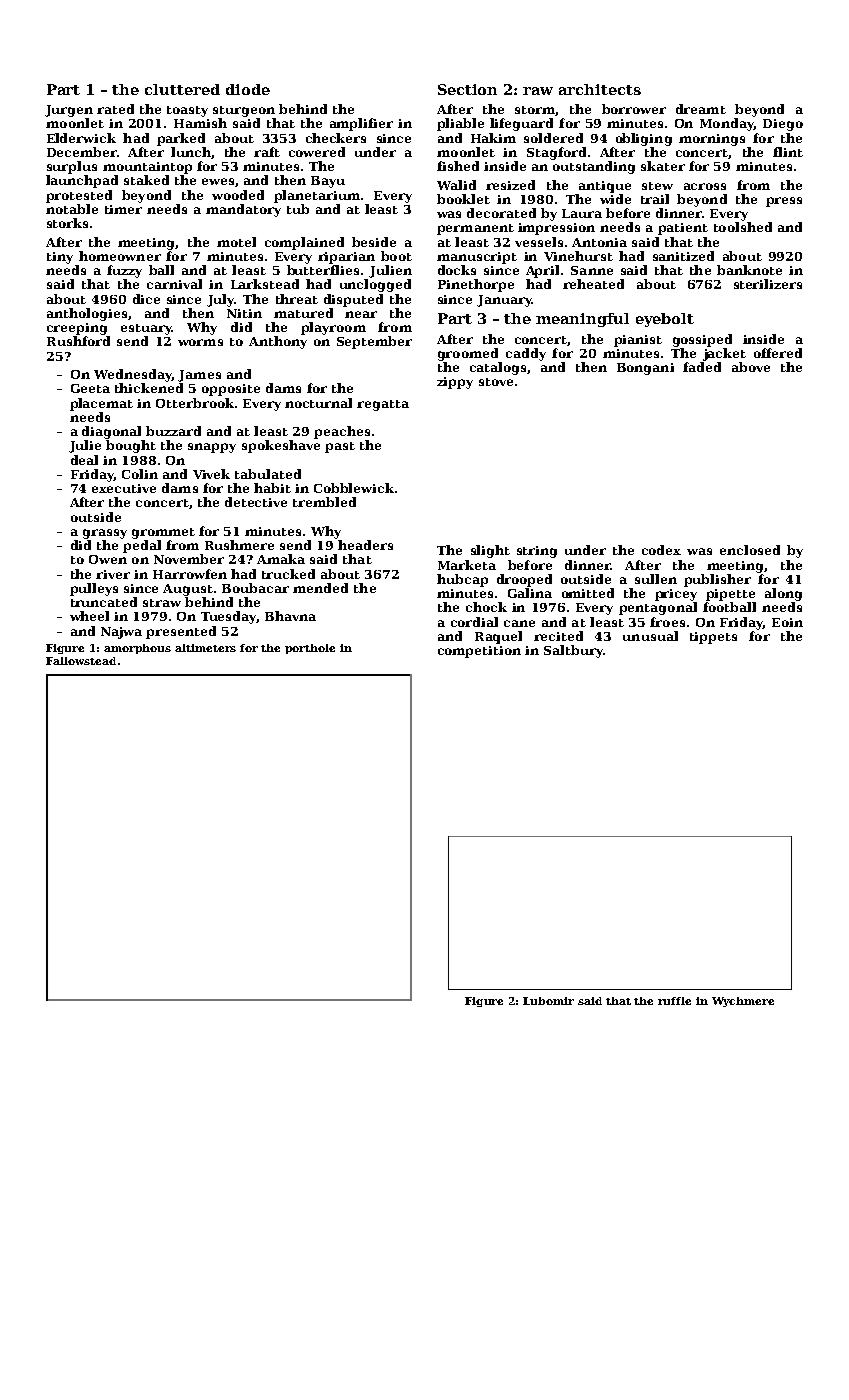 The width and height of the screenshot is (849, 1400). Describe the element at coordinates (573, 651) in the screenshot. I see `Saltbury` at that location.
